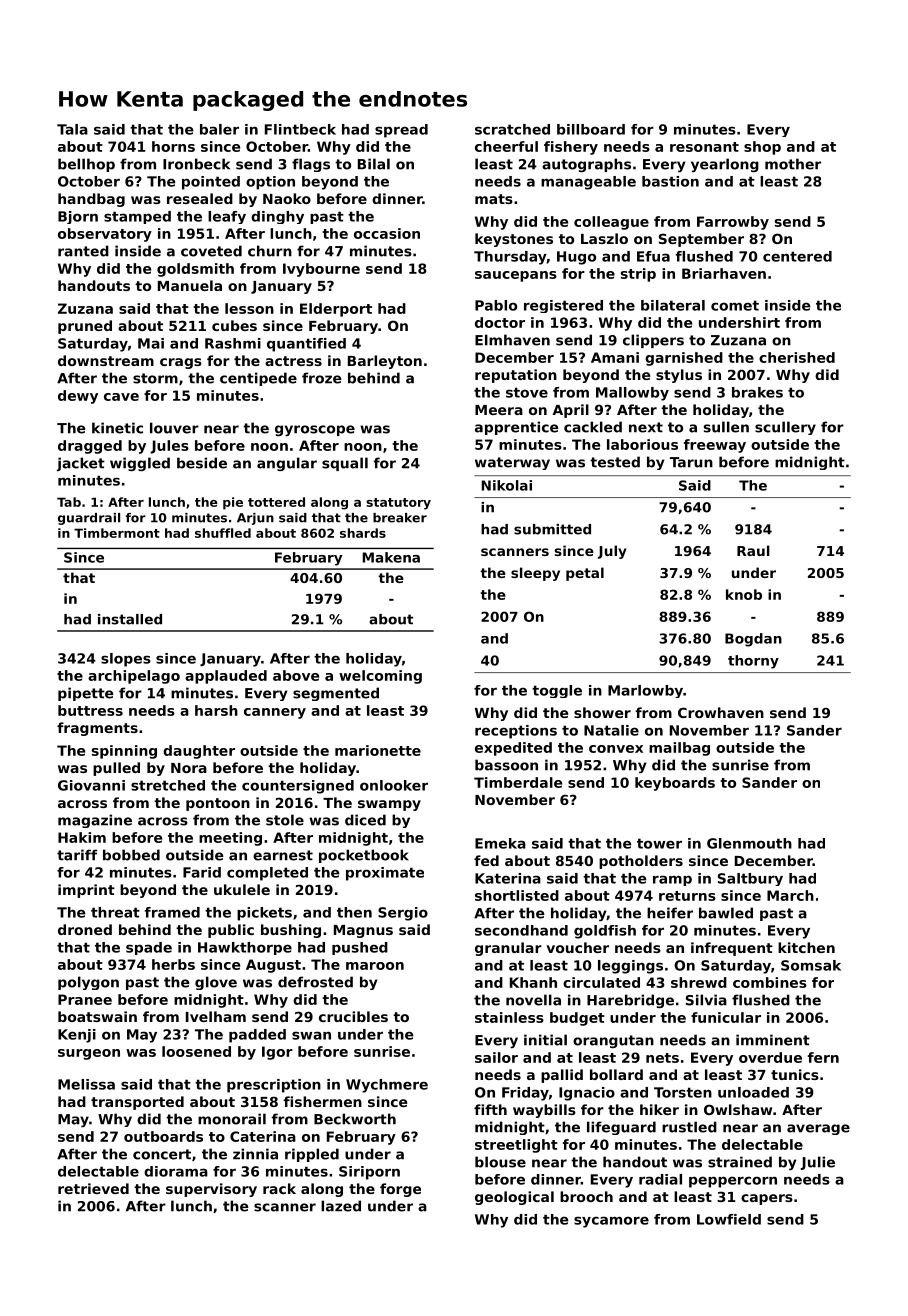  Describe the element at coordinates (611, 730) in the document. I see `Natalie` at that location.
